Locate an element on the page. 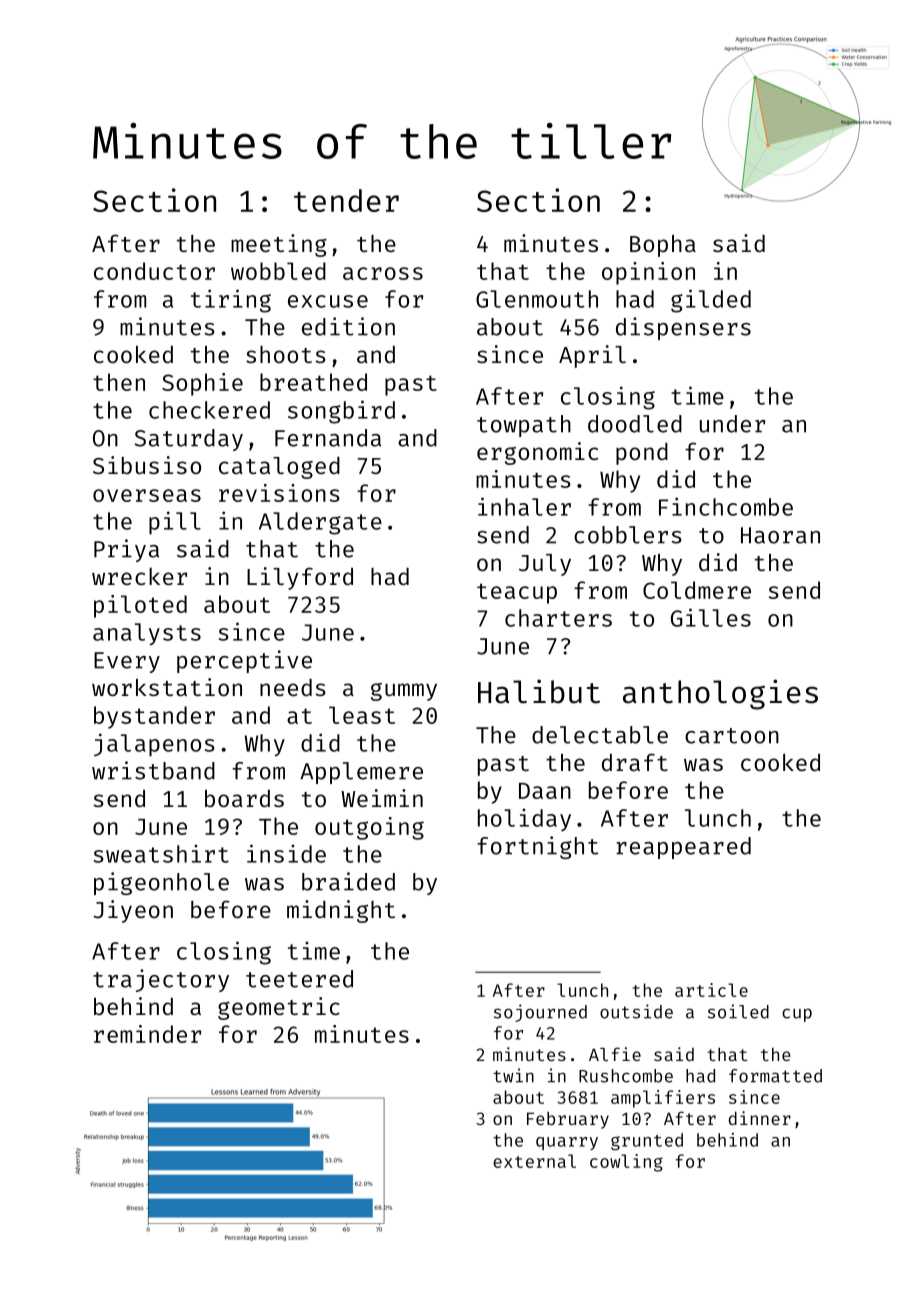 This page has width=924, height=1311. gilded is located at coordinates (711, 301).
